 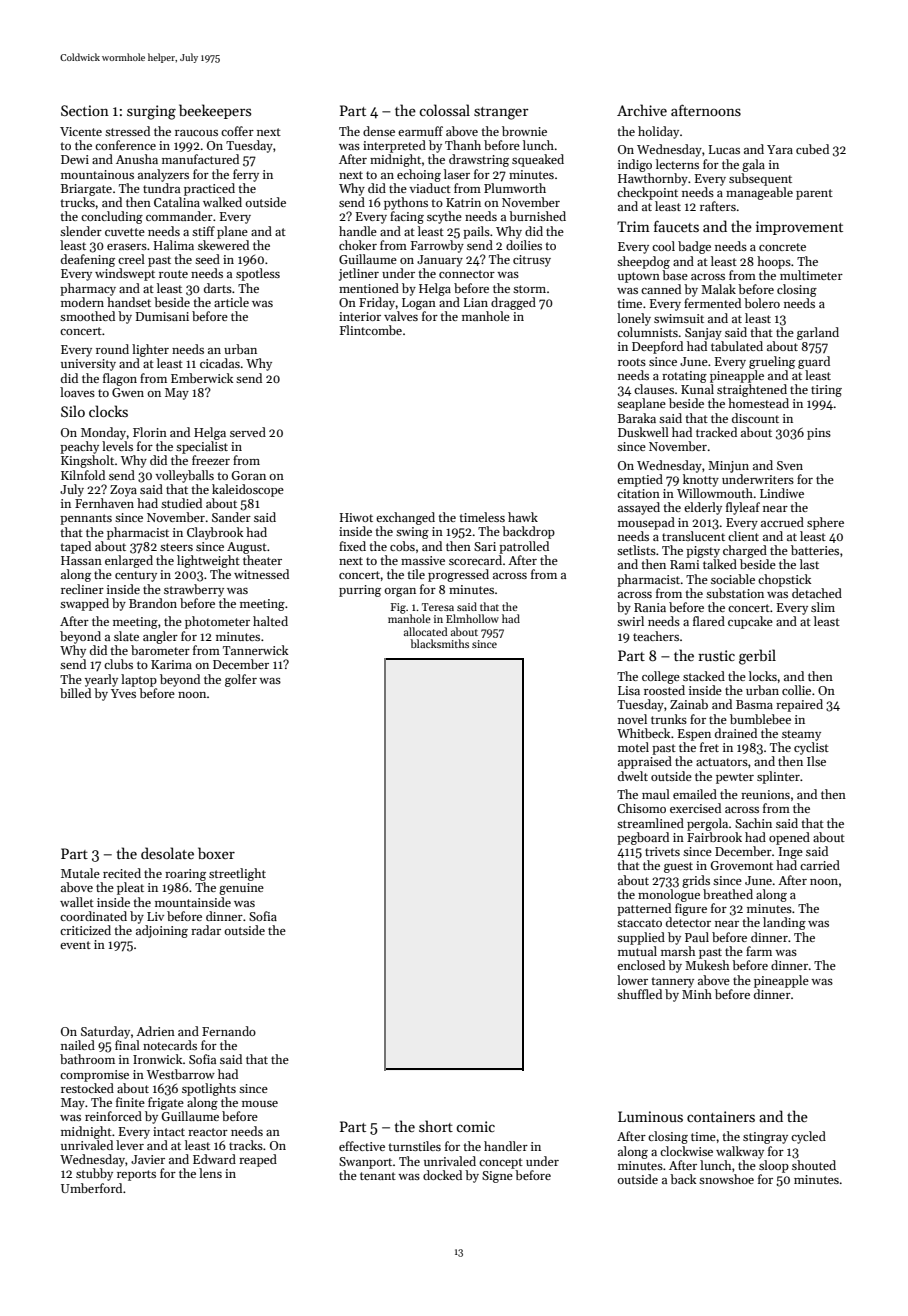 What do you see at coordinates (91, 1188) in the document?
I see `Umberford` at bounding box center [91, 1188].
